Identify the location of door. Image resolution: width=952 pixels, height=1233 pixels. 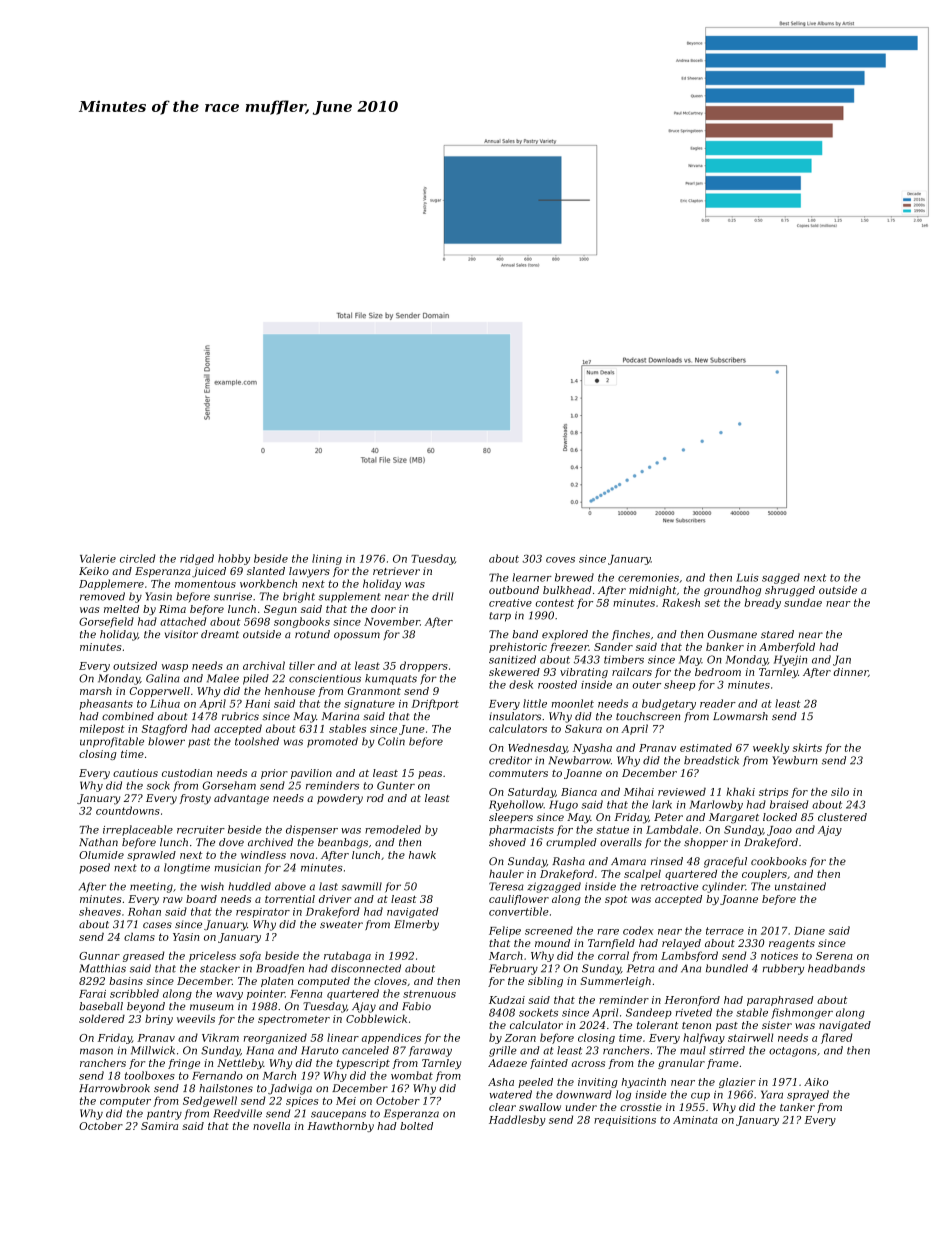
(383, 609).
